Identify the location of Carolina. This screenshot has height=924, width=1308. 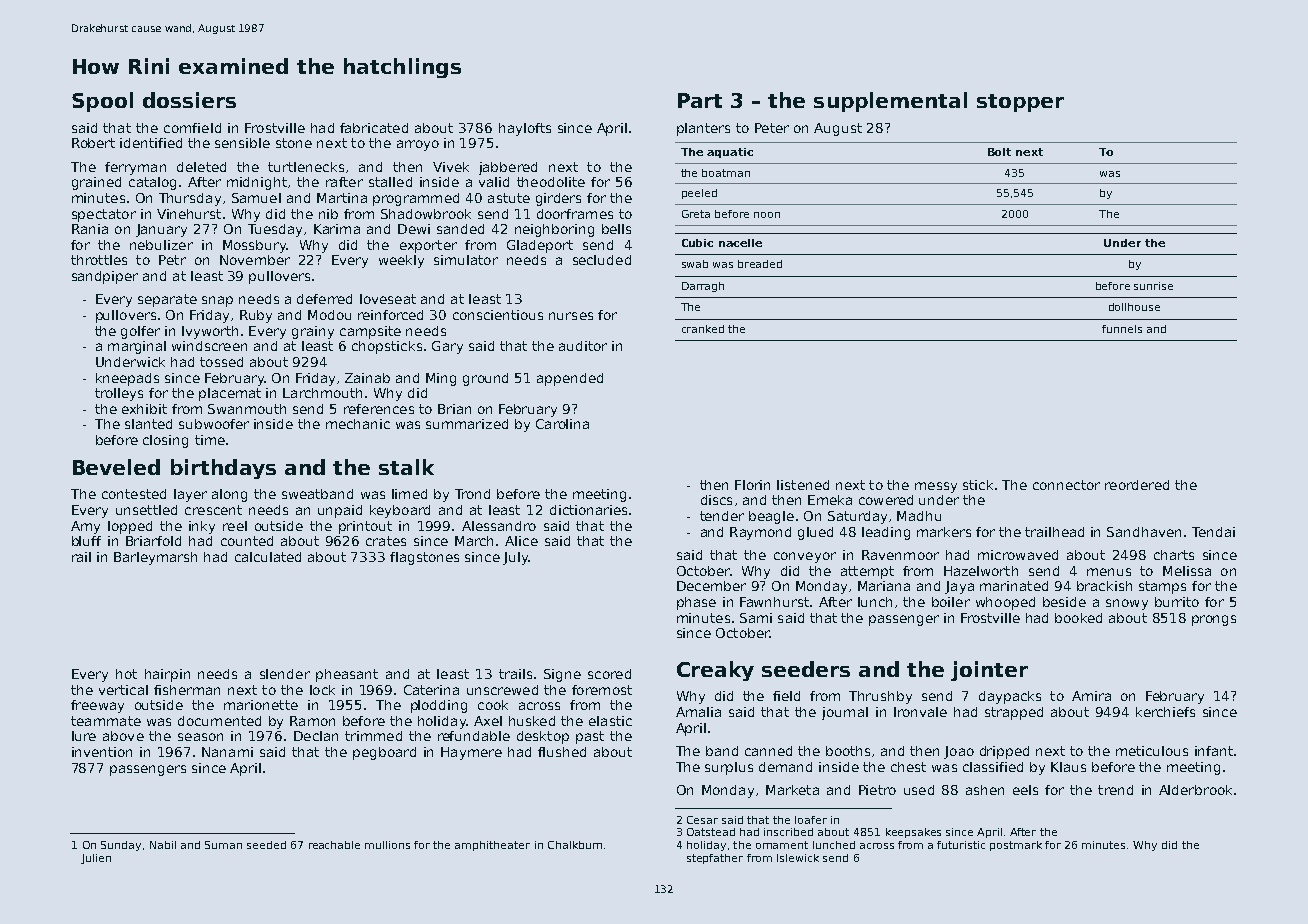
(562, 424).
